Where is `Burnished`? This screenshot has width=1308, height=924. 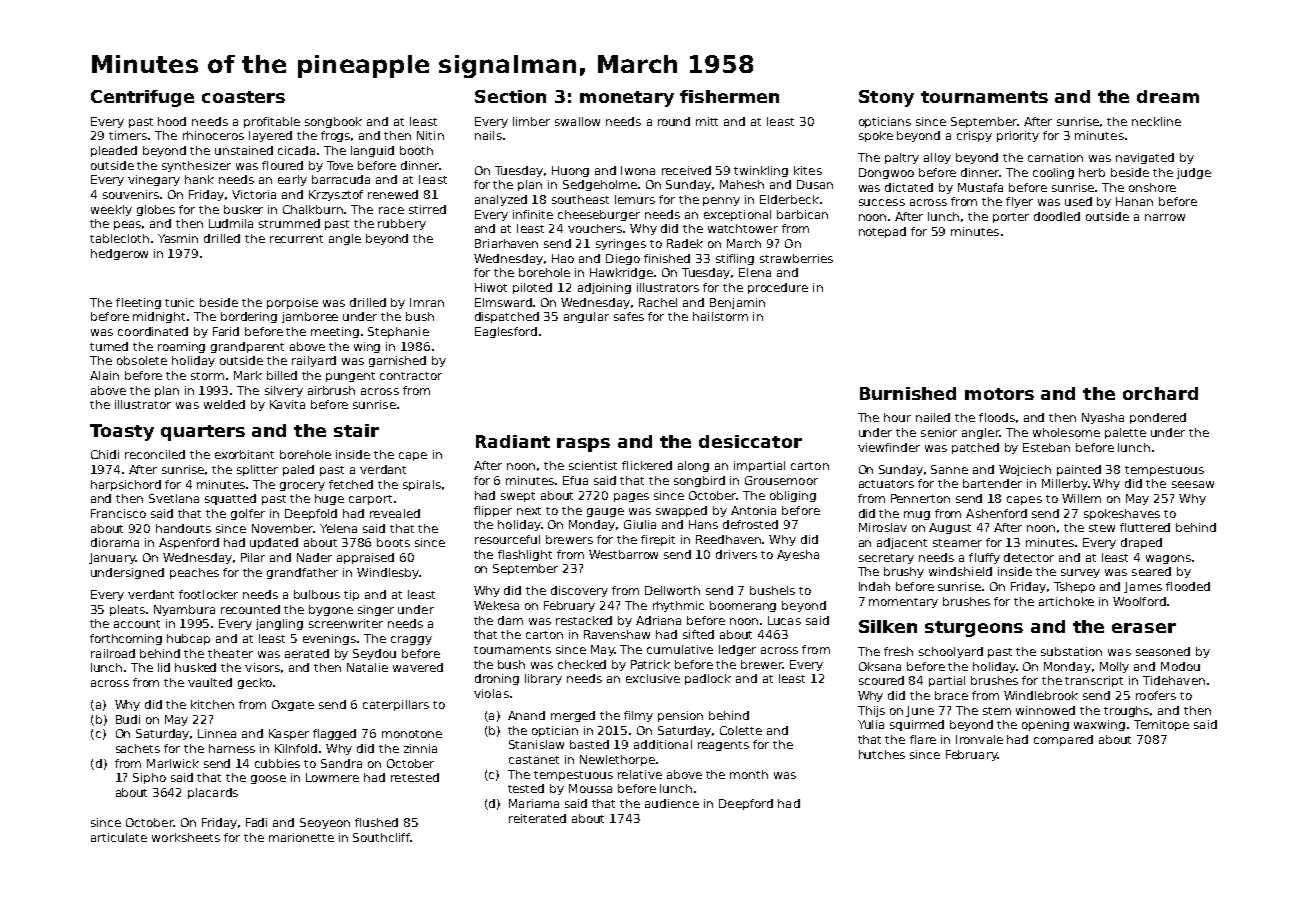 Burnished is located at coordinates (908, 393).
